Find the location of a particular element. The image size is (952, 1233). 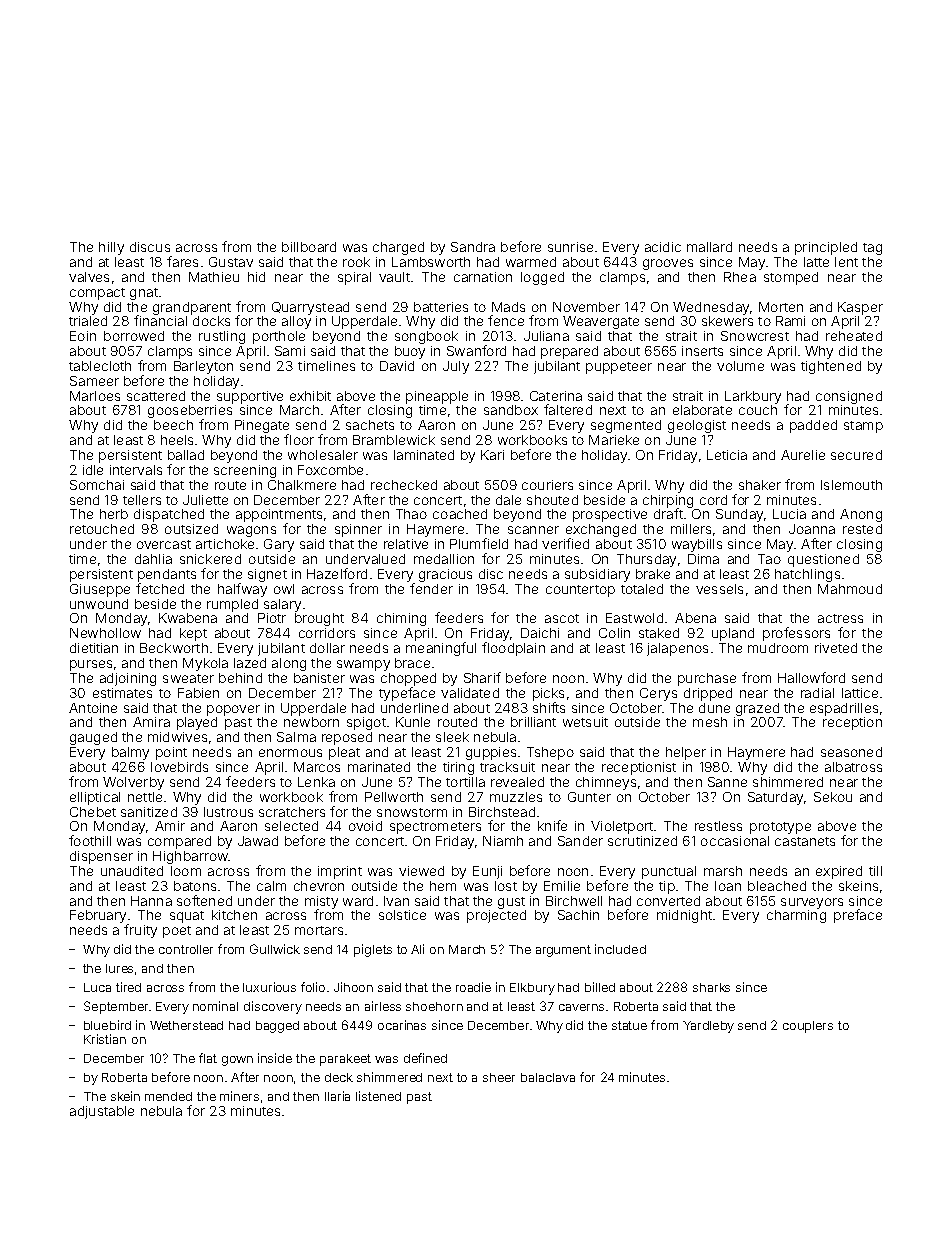

Sami is located at coordinates (290, 351).
